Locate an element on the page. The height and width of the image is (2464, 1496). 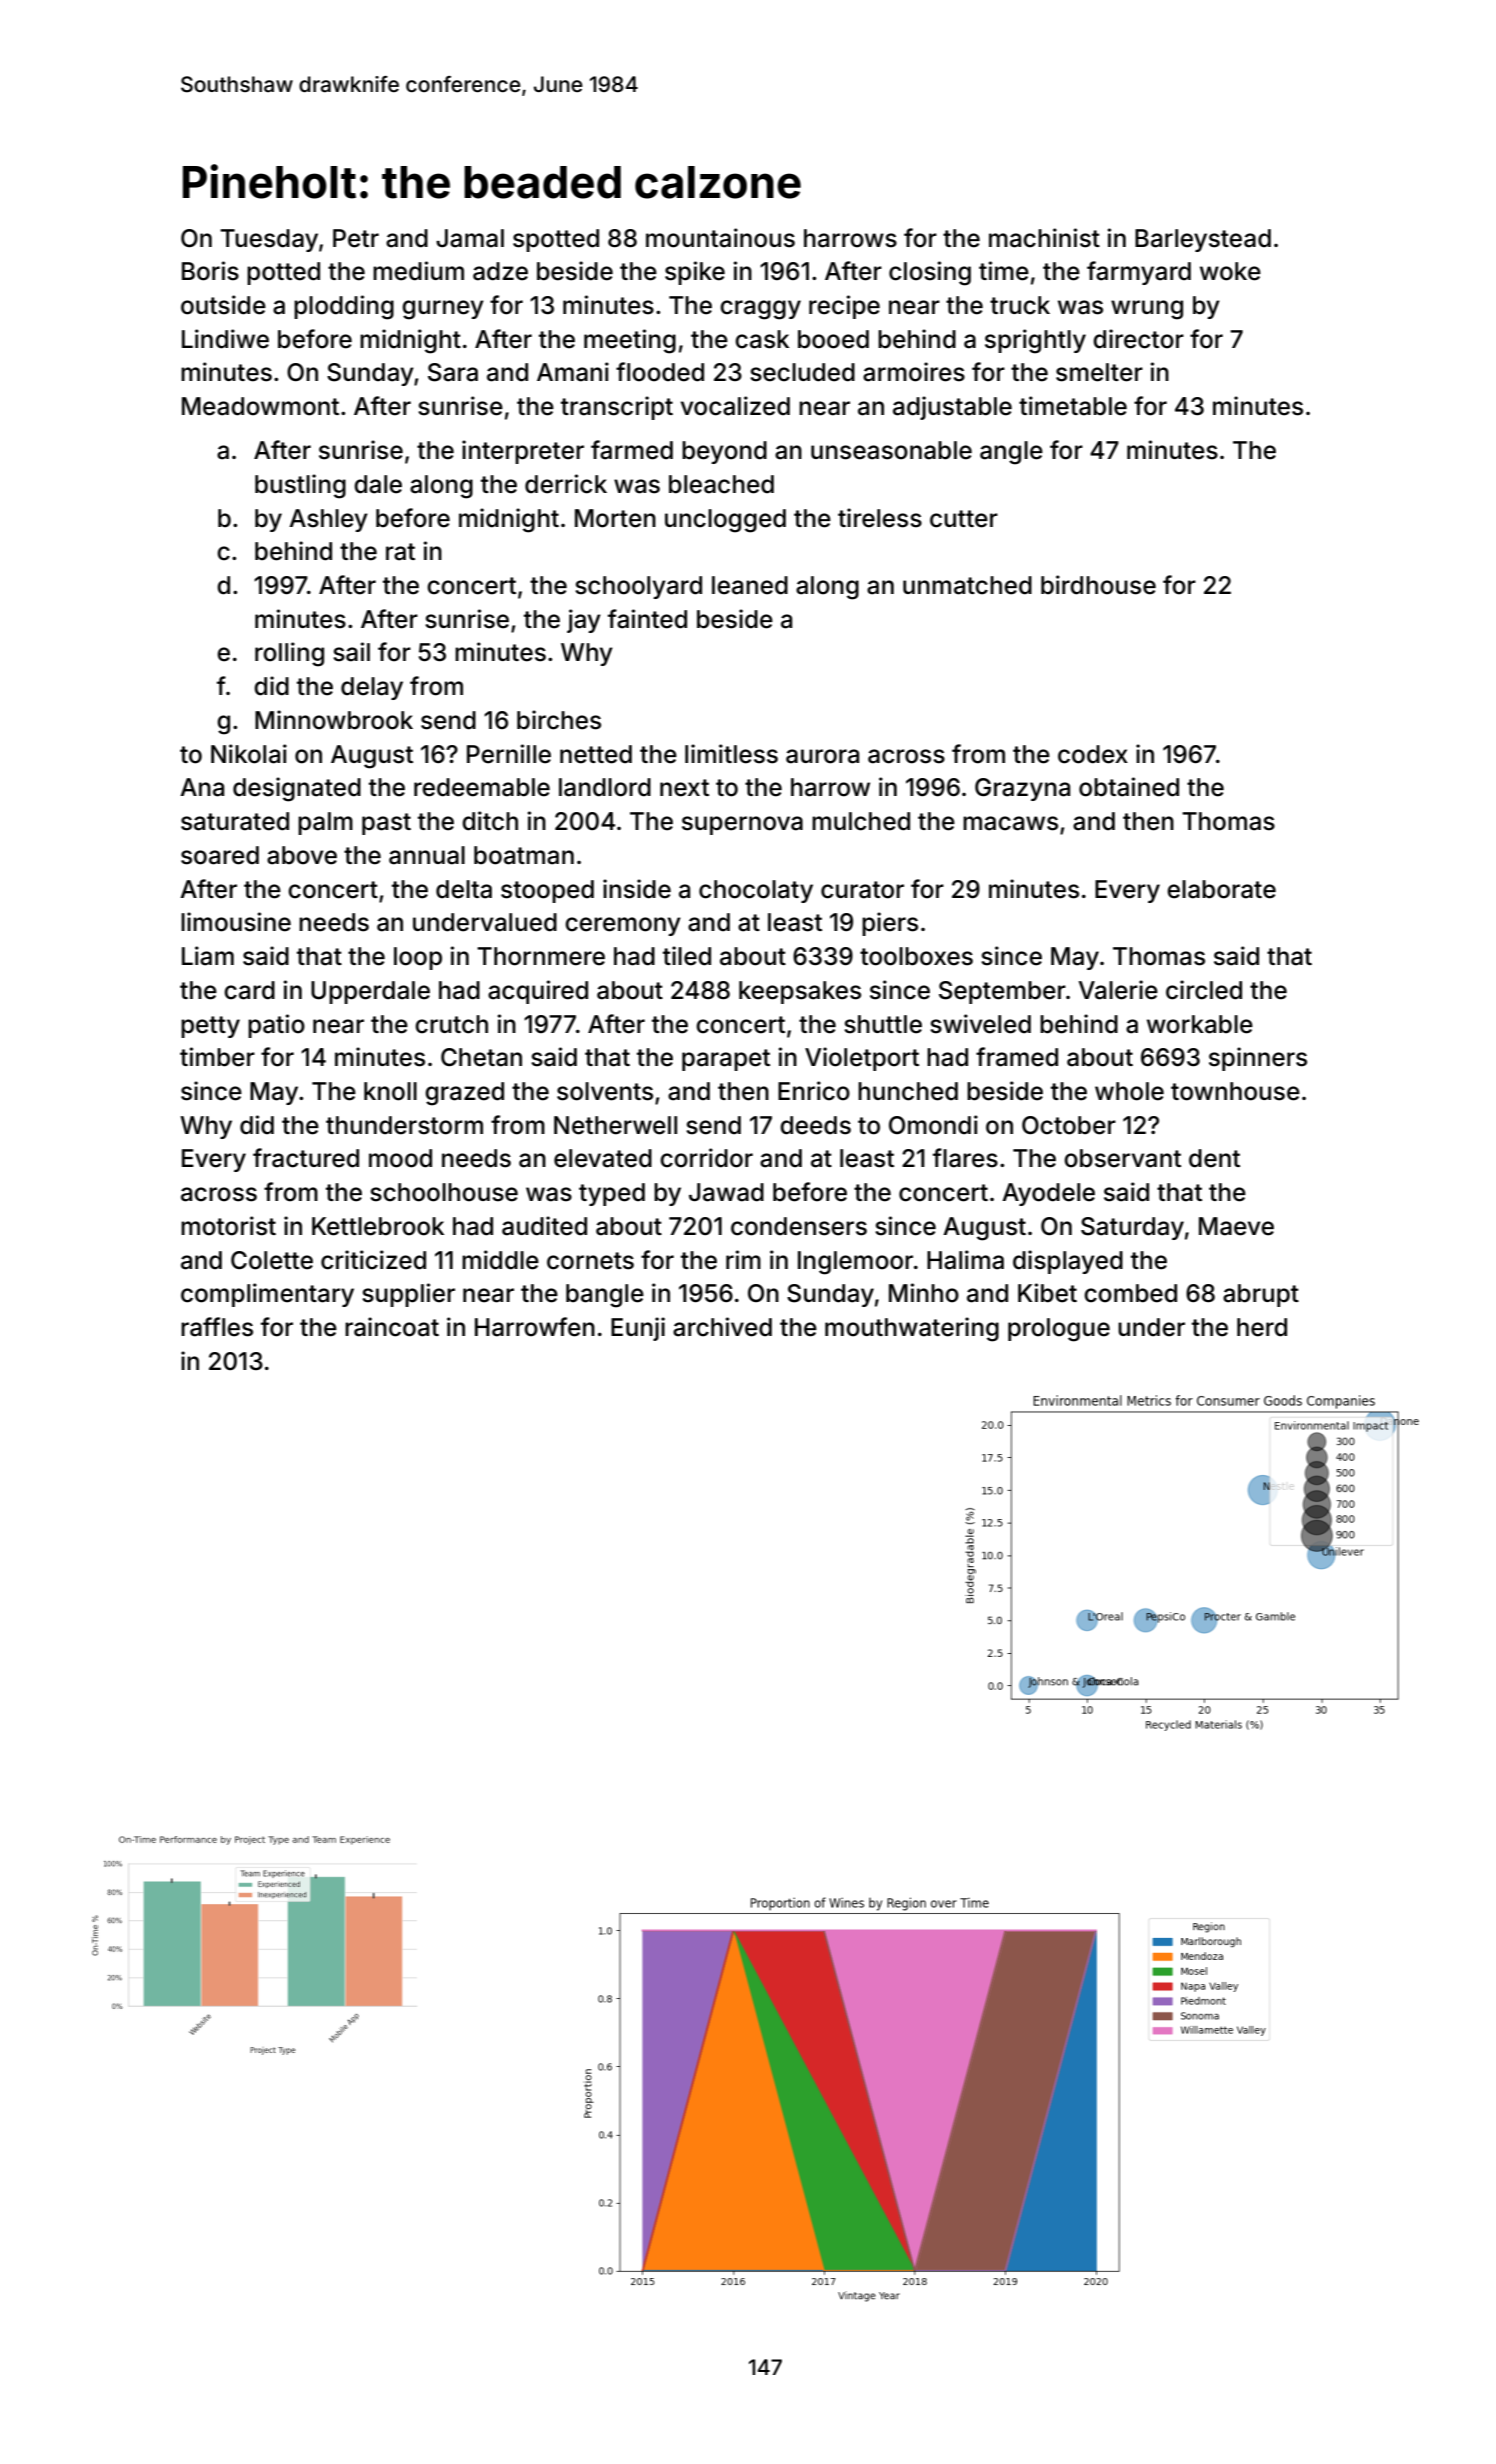
transcript is located at coordinates (617, 408).
